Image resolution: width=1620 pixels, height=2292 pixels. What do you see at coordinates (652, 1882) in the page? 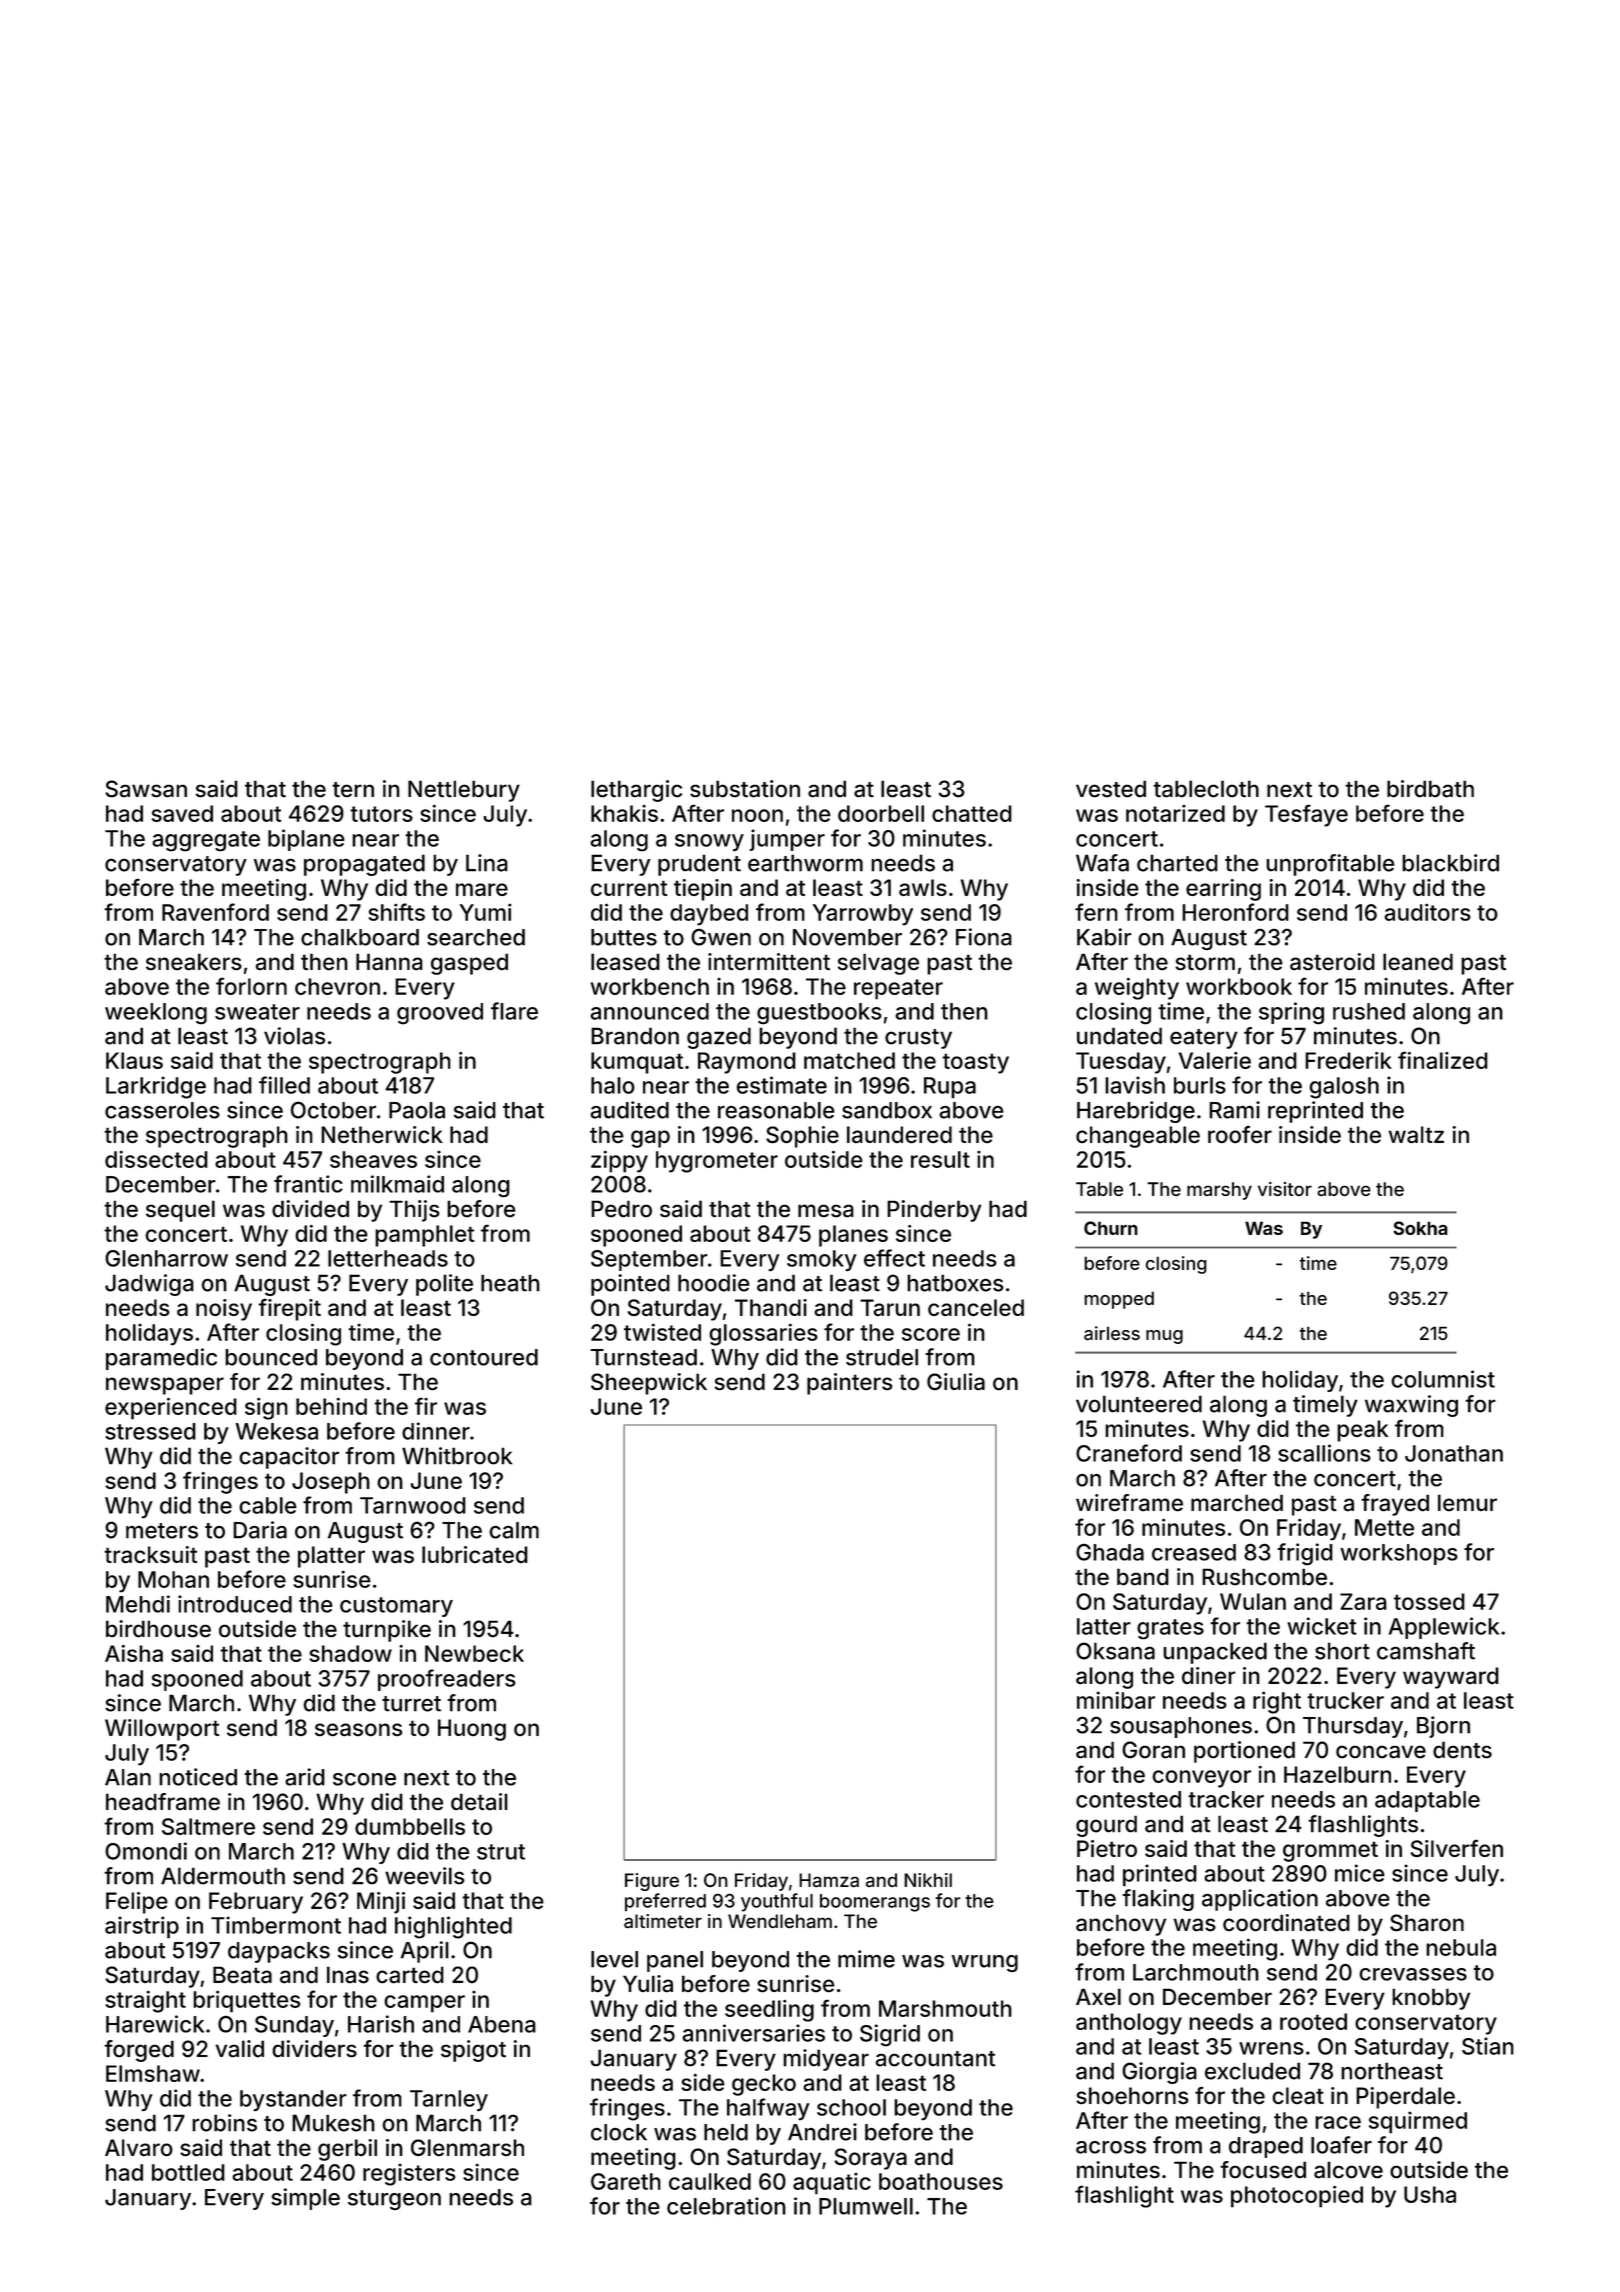
I see `Figure` at bounding box center [652, 1882].
